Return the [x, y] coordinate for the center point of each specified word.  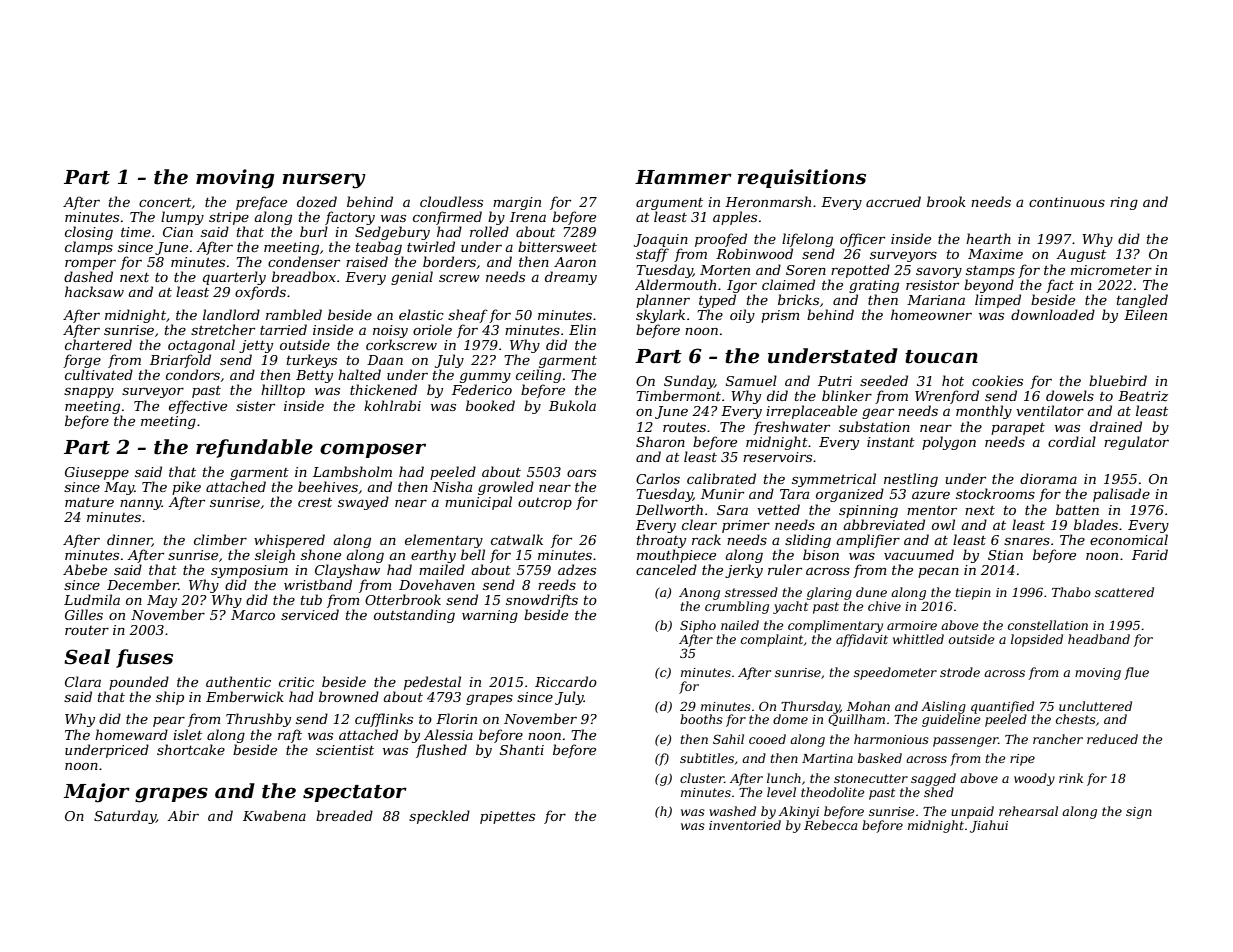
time [136, 232]
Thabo [1071, 592]
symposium [249, 571]
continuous [1067, 202]
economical [1129, 539]
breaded [344, 815]
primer [746, 526]
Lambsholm [352, 471]
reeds [557, 584]
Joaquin [661, 240]
